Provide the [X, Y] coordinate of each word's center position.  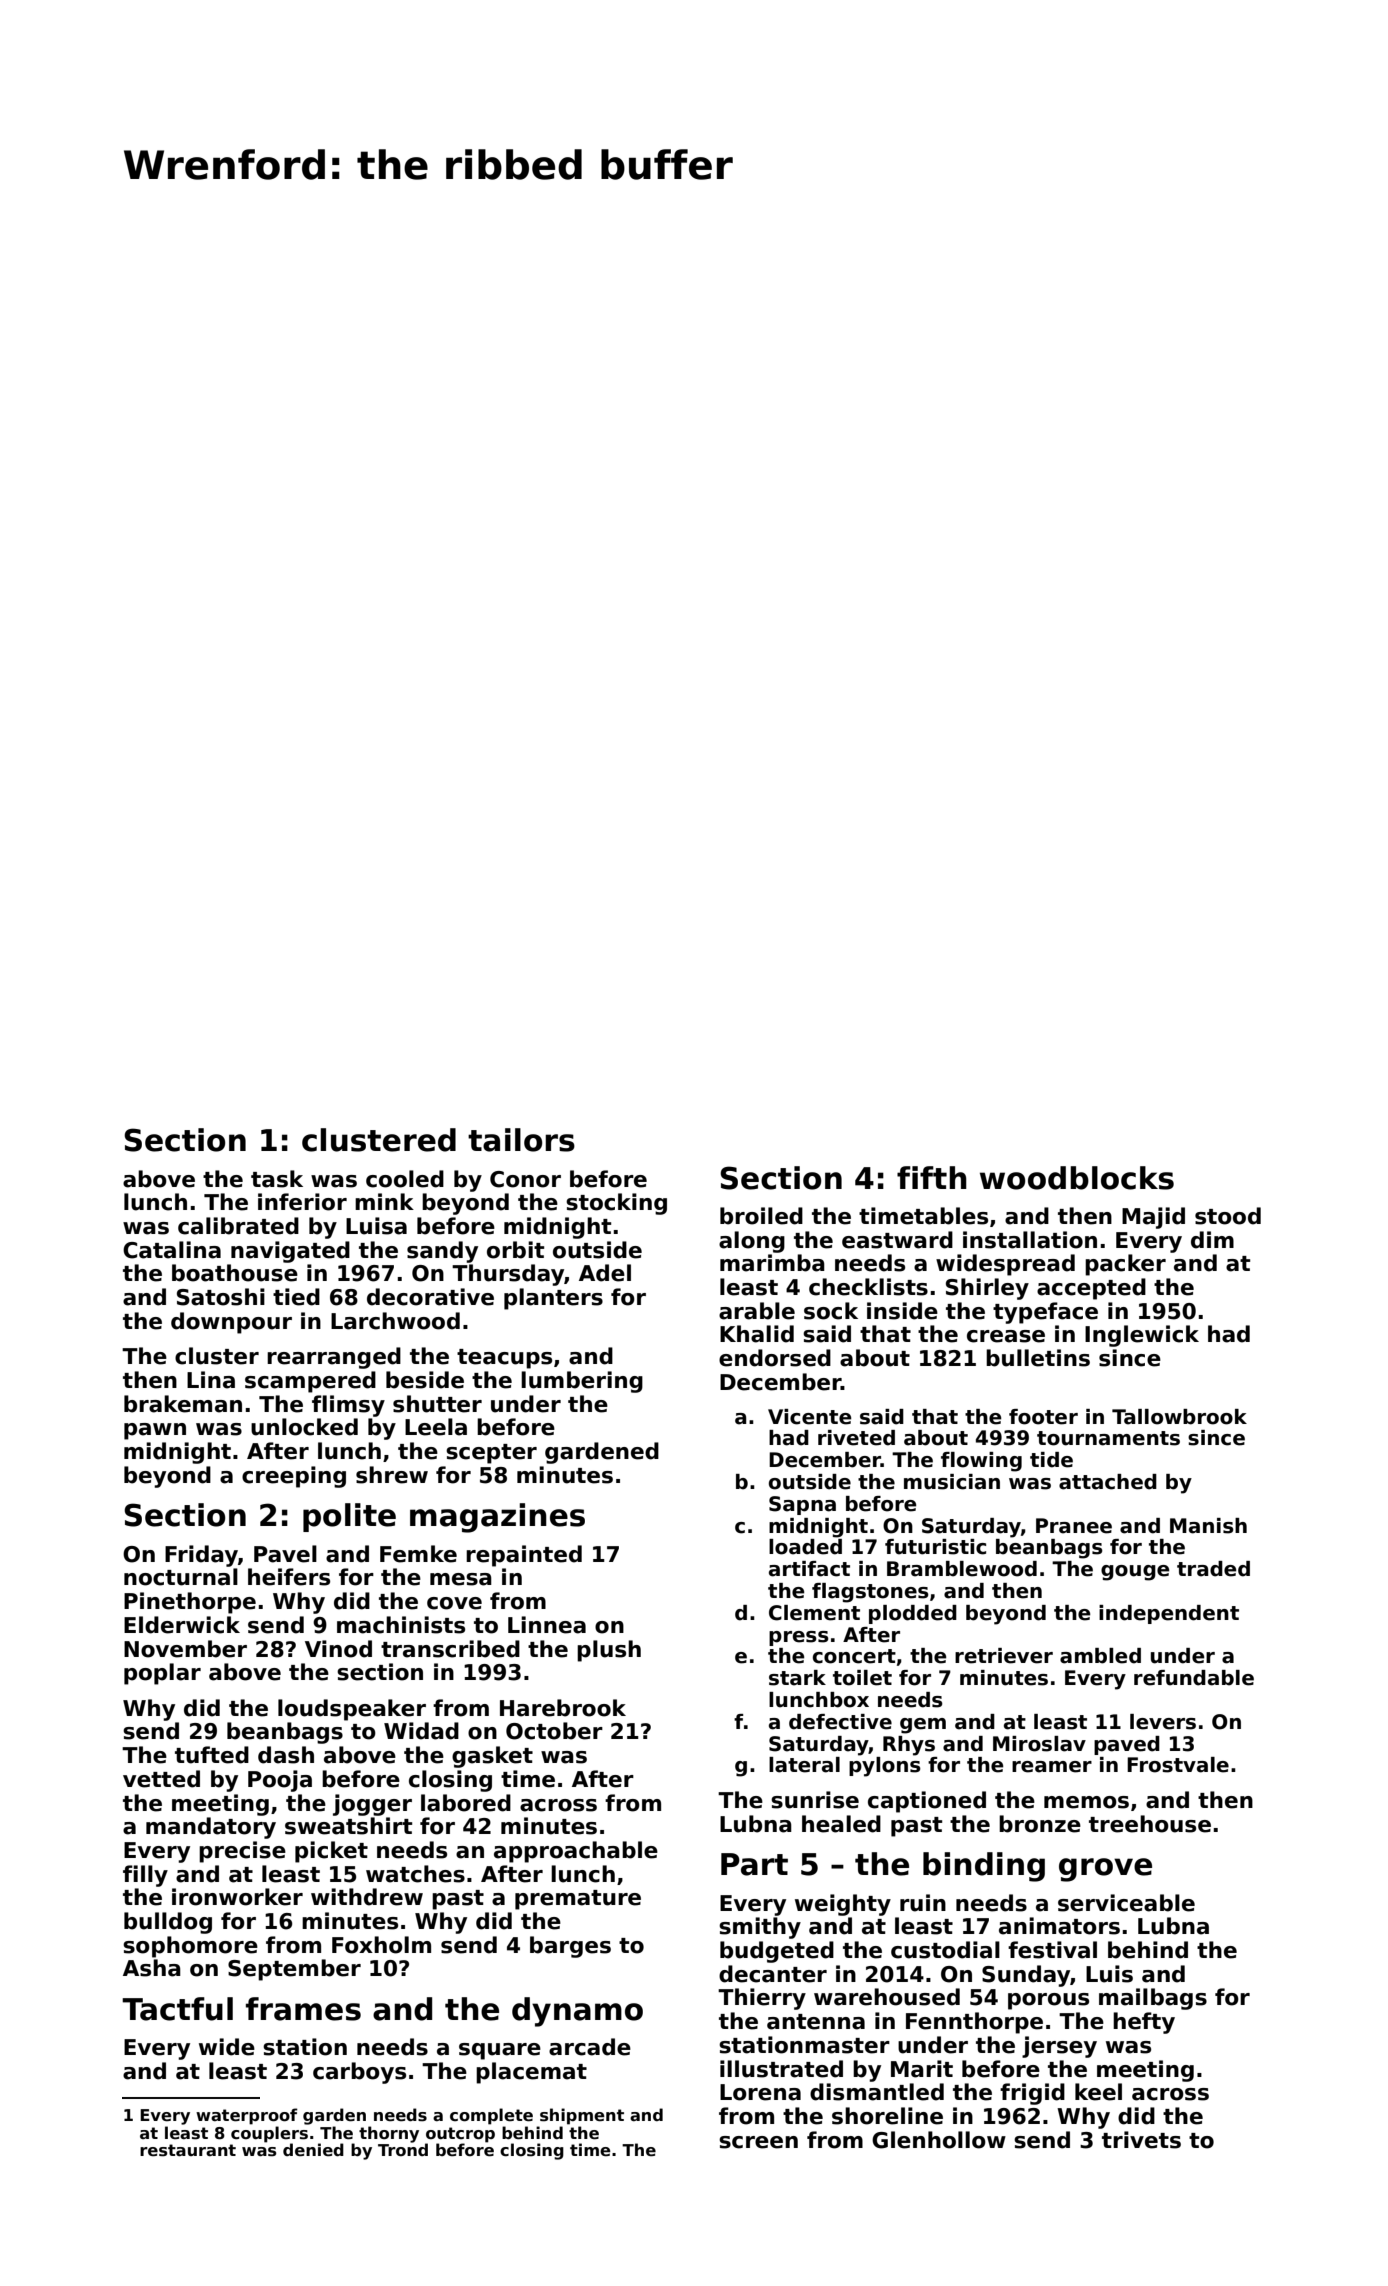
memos [1086, 1802]
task [277, 1179]
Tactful [177, 2009]
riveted [856, 1438]
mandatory [211, 1828]
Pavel [285, 1554]
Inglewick [1142, 1336]
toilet [862, 1678]
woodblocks [1077, 1178]
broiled [761, 1216]
